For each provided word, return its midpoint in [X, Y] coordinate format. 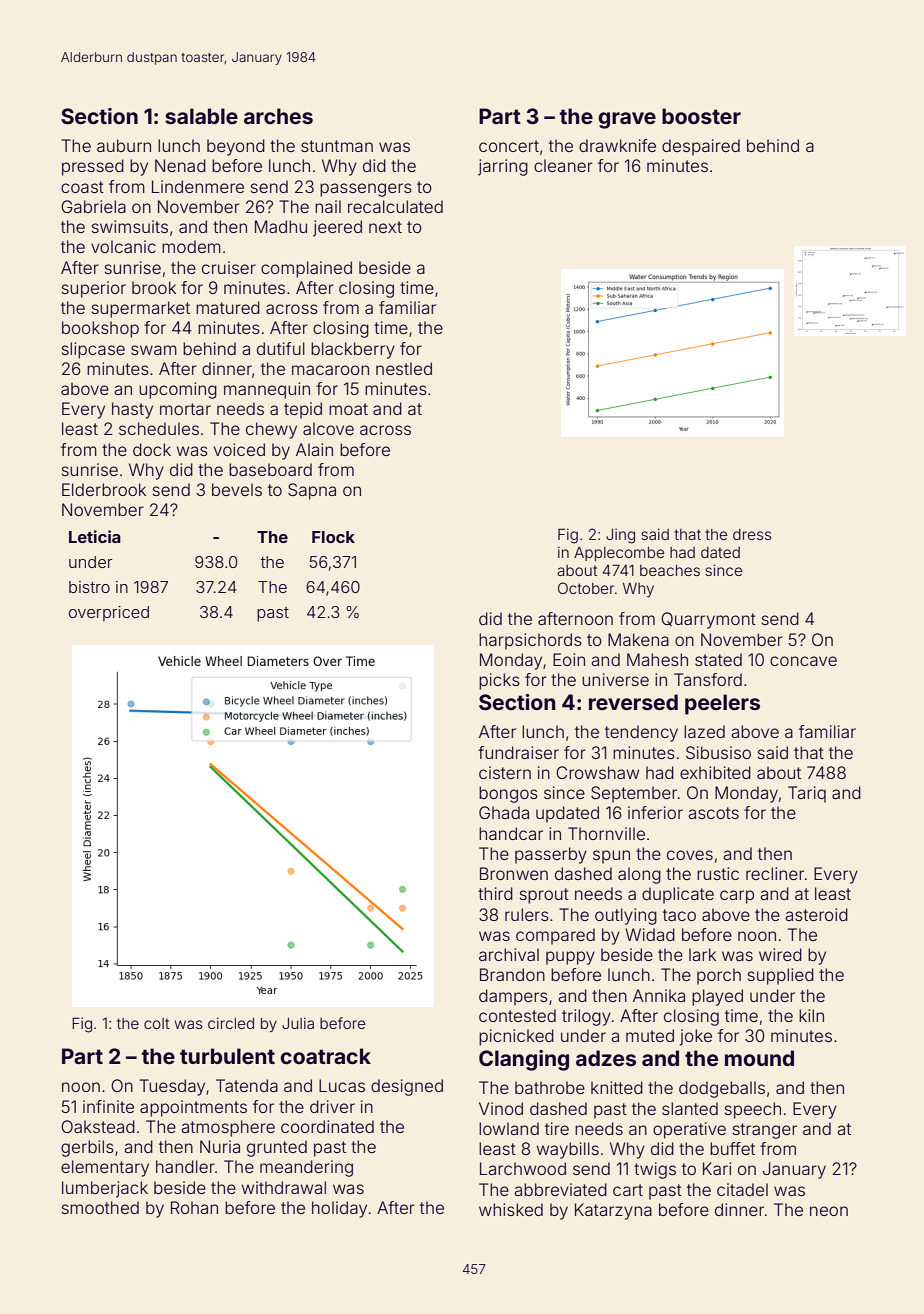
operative [689, 1130]
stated [718, 659]
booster [701, 116]
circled [231, 1023]
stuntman [337, 146]
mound [759, 1058]
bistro [89, 587]
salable [201, 116]
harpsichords [530, 641]
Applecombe [619, 554]
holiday [339, 1209]
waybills [568, 1150]
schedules [159, 428]
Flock [333, 537]
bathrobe [550, 1087]
